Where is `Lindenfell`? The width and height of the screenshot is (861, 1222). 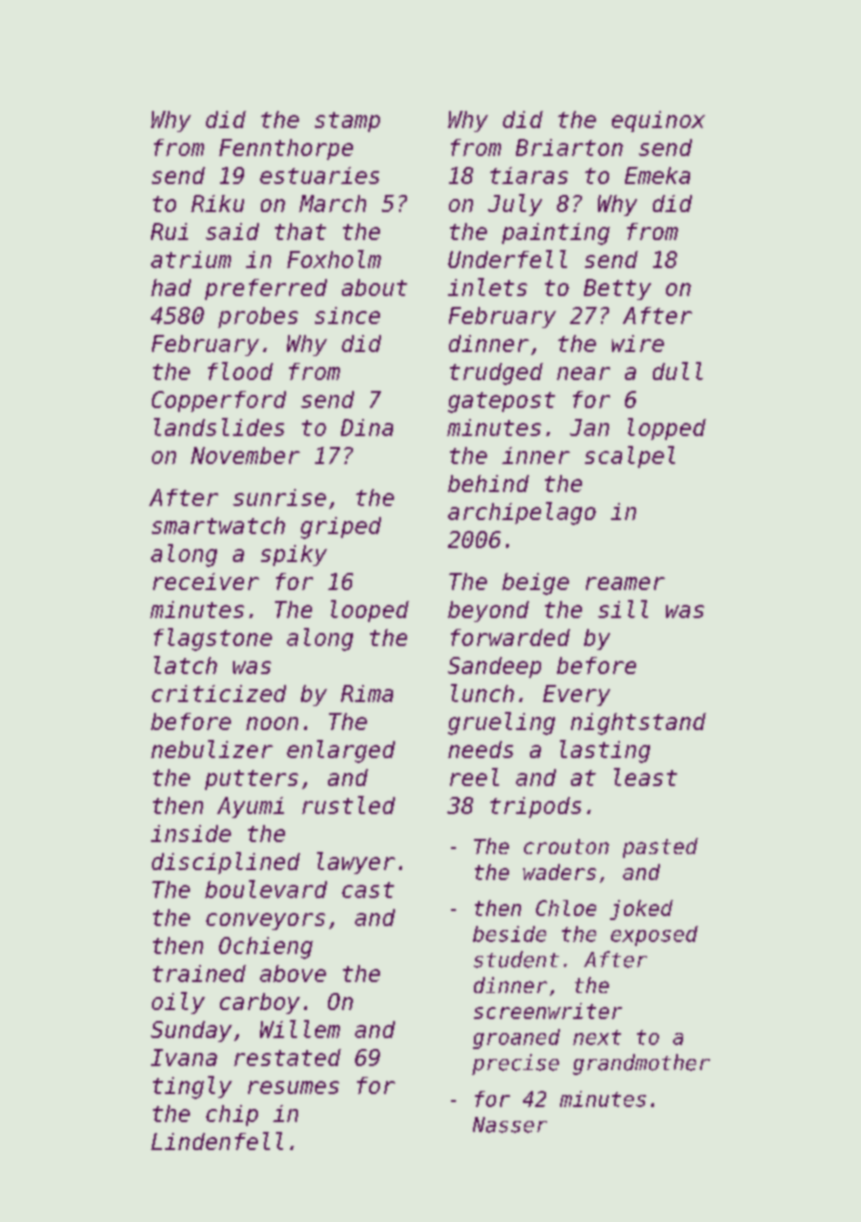 Lindenfell is located at coordinates (217, 1141).
